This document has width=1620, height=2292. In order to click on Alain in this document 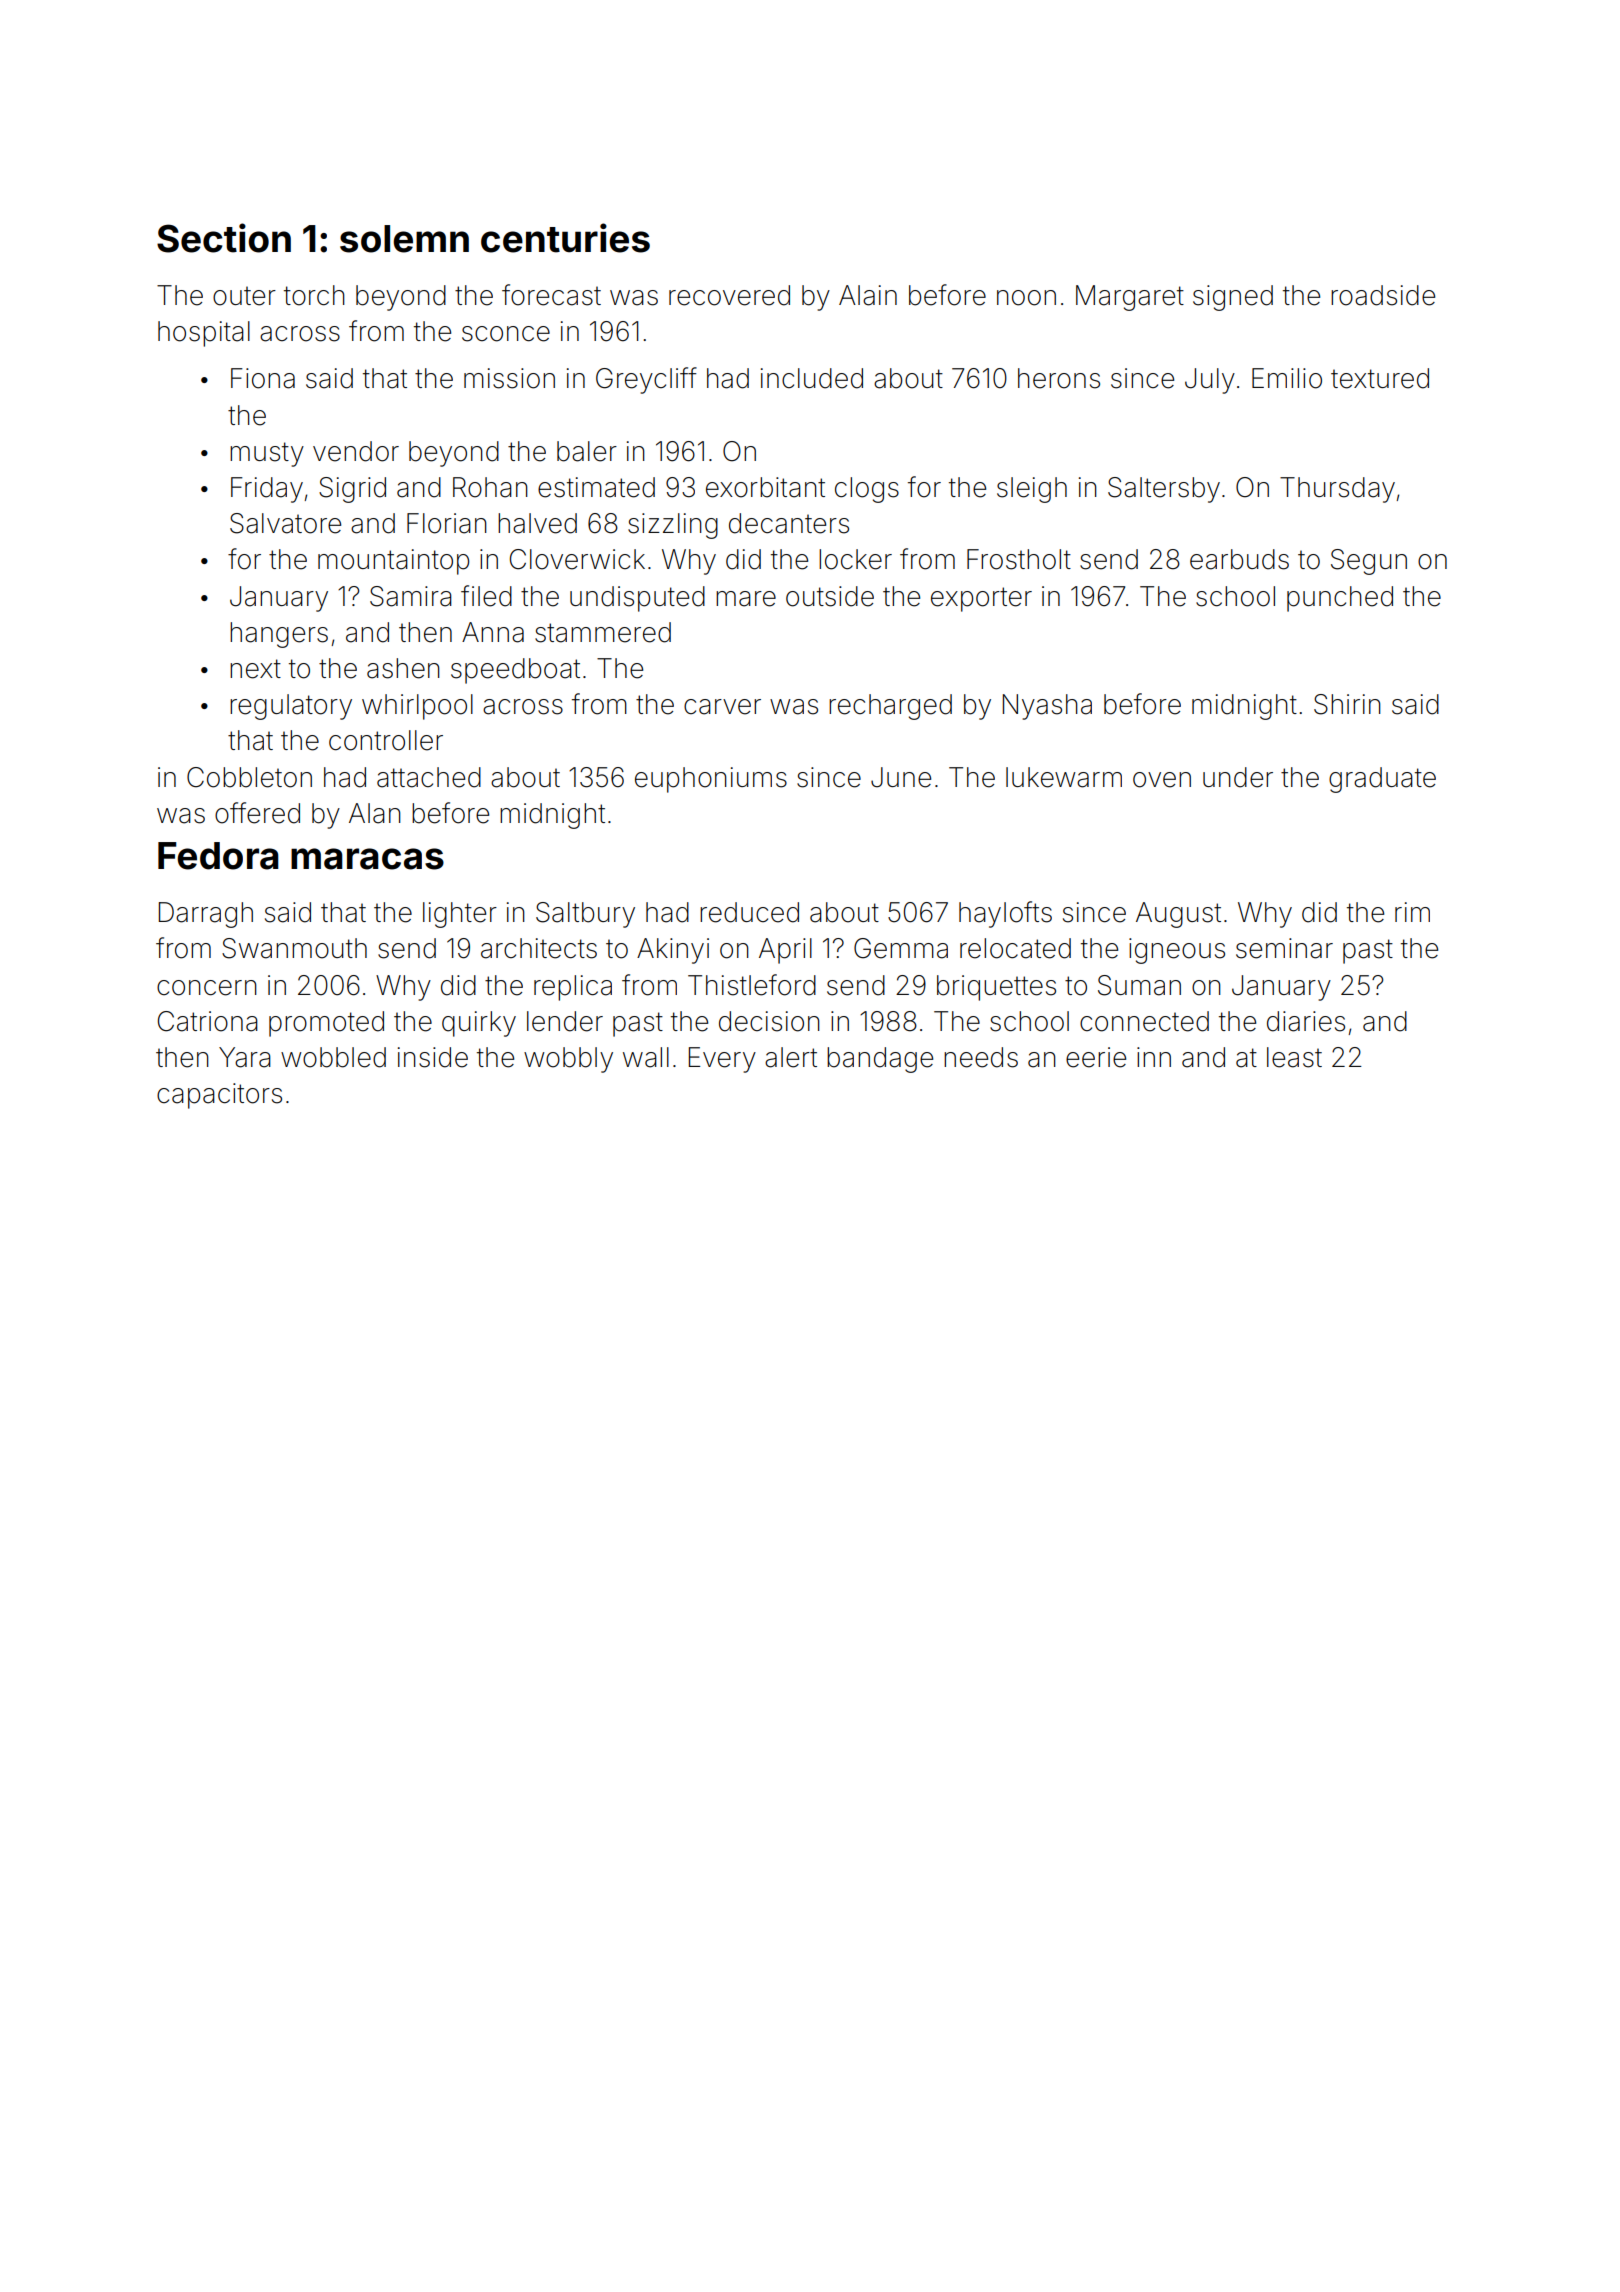, I will do `click(868, 295)`.
